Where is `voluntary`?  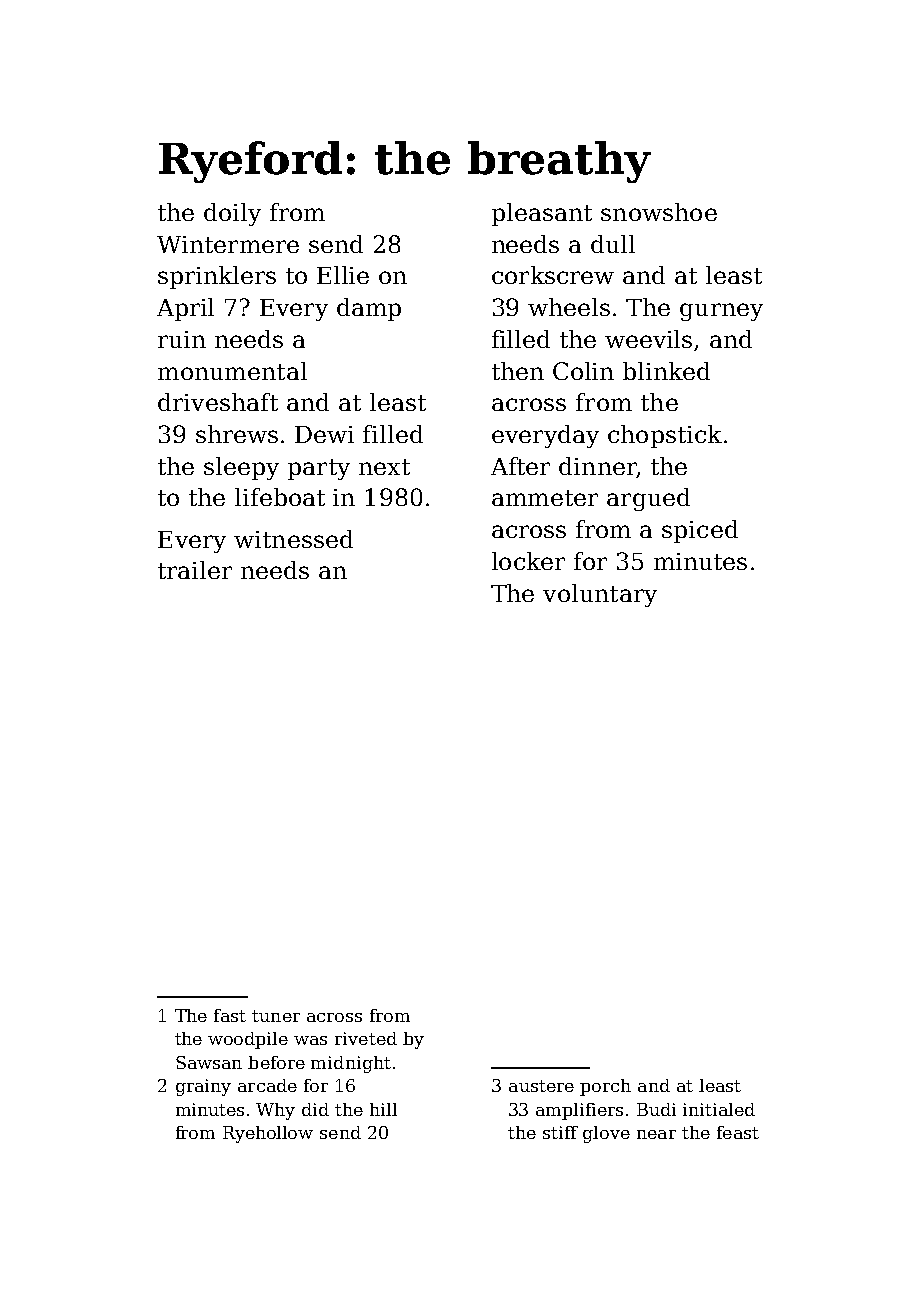
voluntary is located at coordinates (600, 595).
